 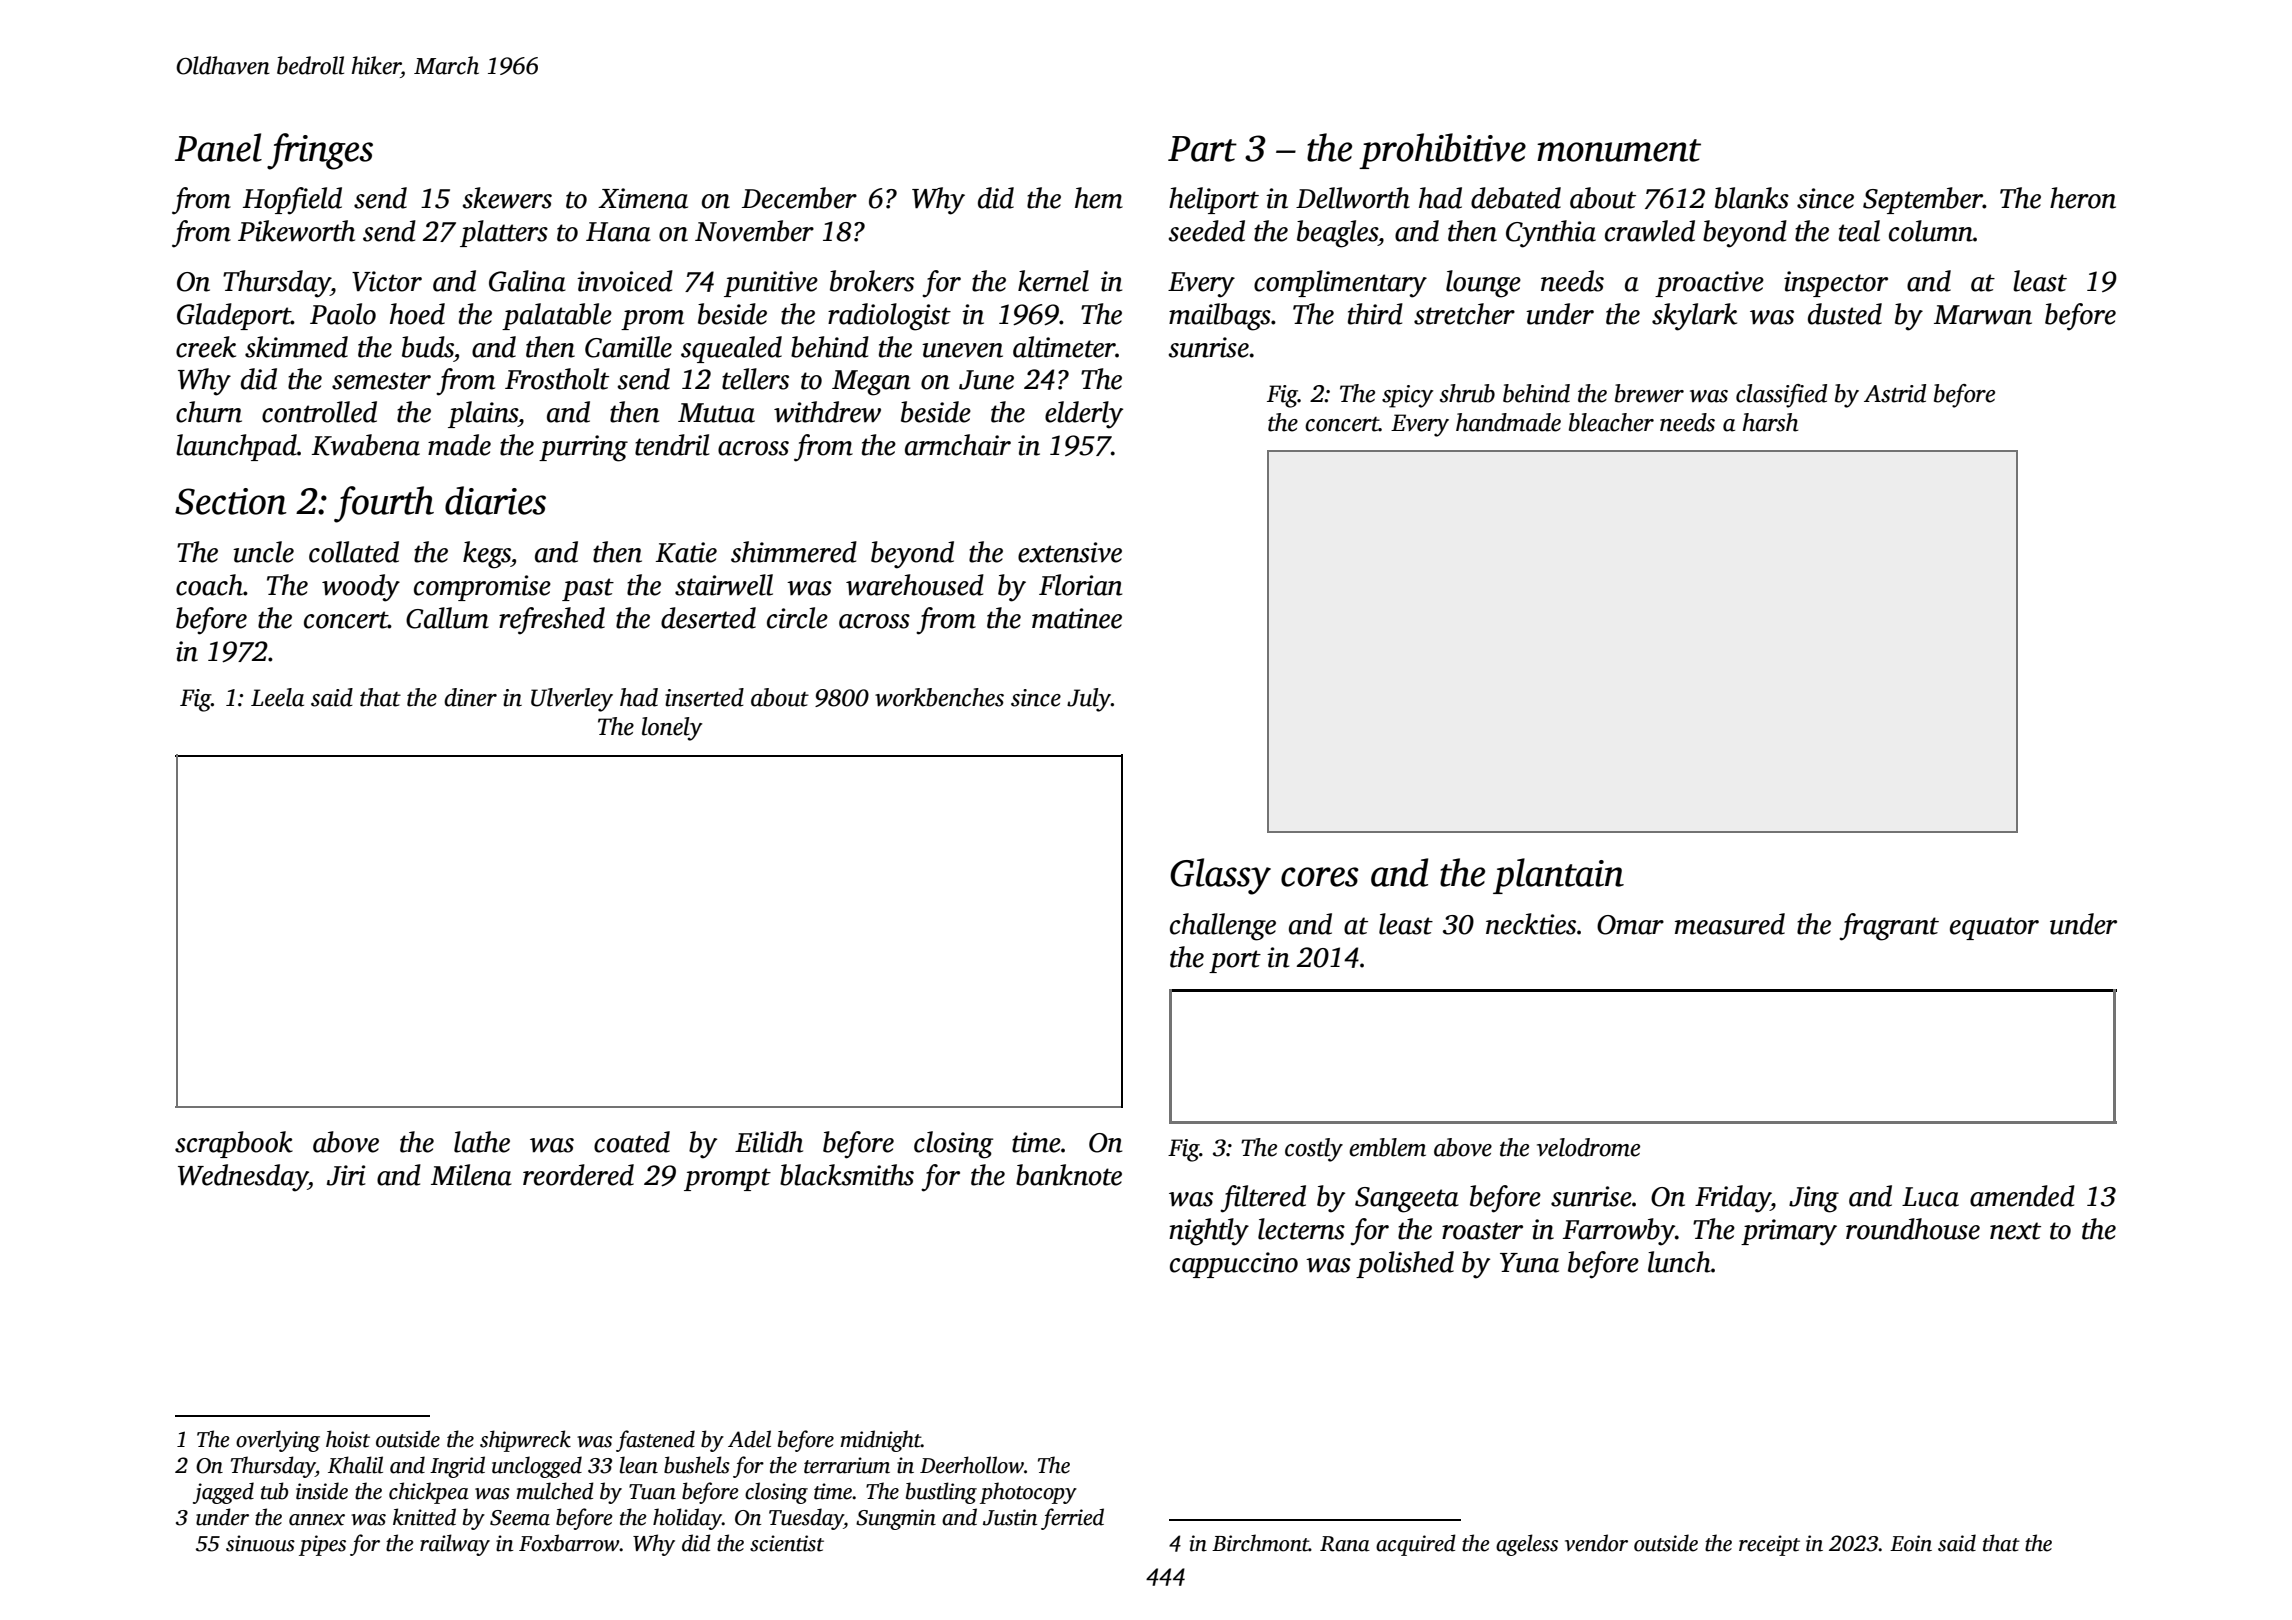 What do you see at coordinates (871, 383) in the screenshot?
I see `Megan` at bounding box center [871, 383].
